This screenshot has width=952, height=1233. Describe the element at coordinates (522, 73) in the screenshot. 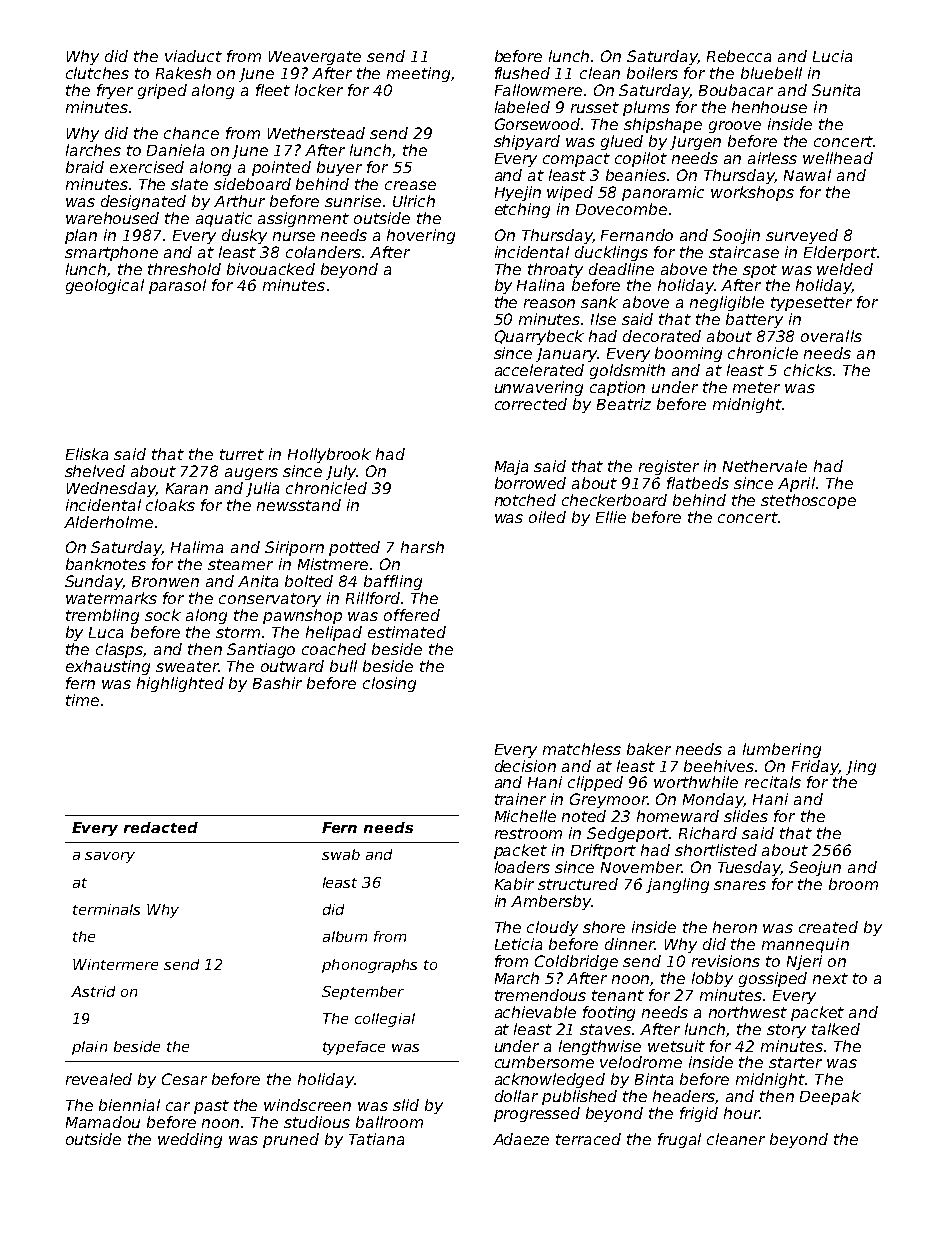

I see `flushed` at that location.
